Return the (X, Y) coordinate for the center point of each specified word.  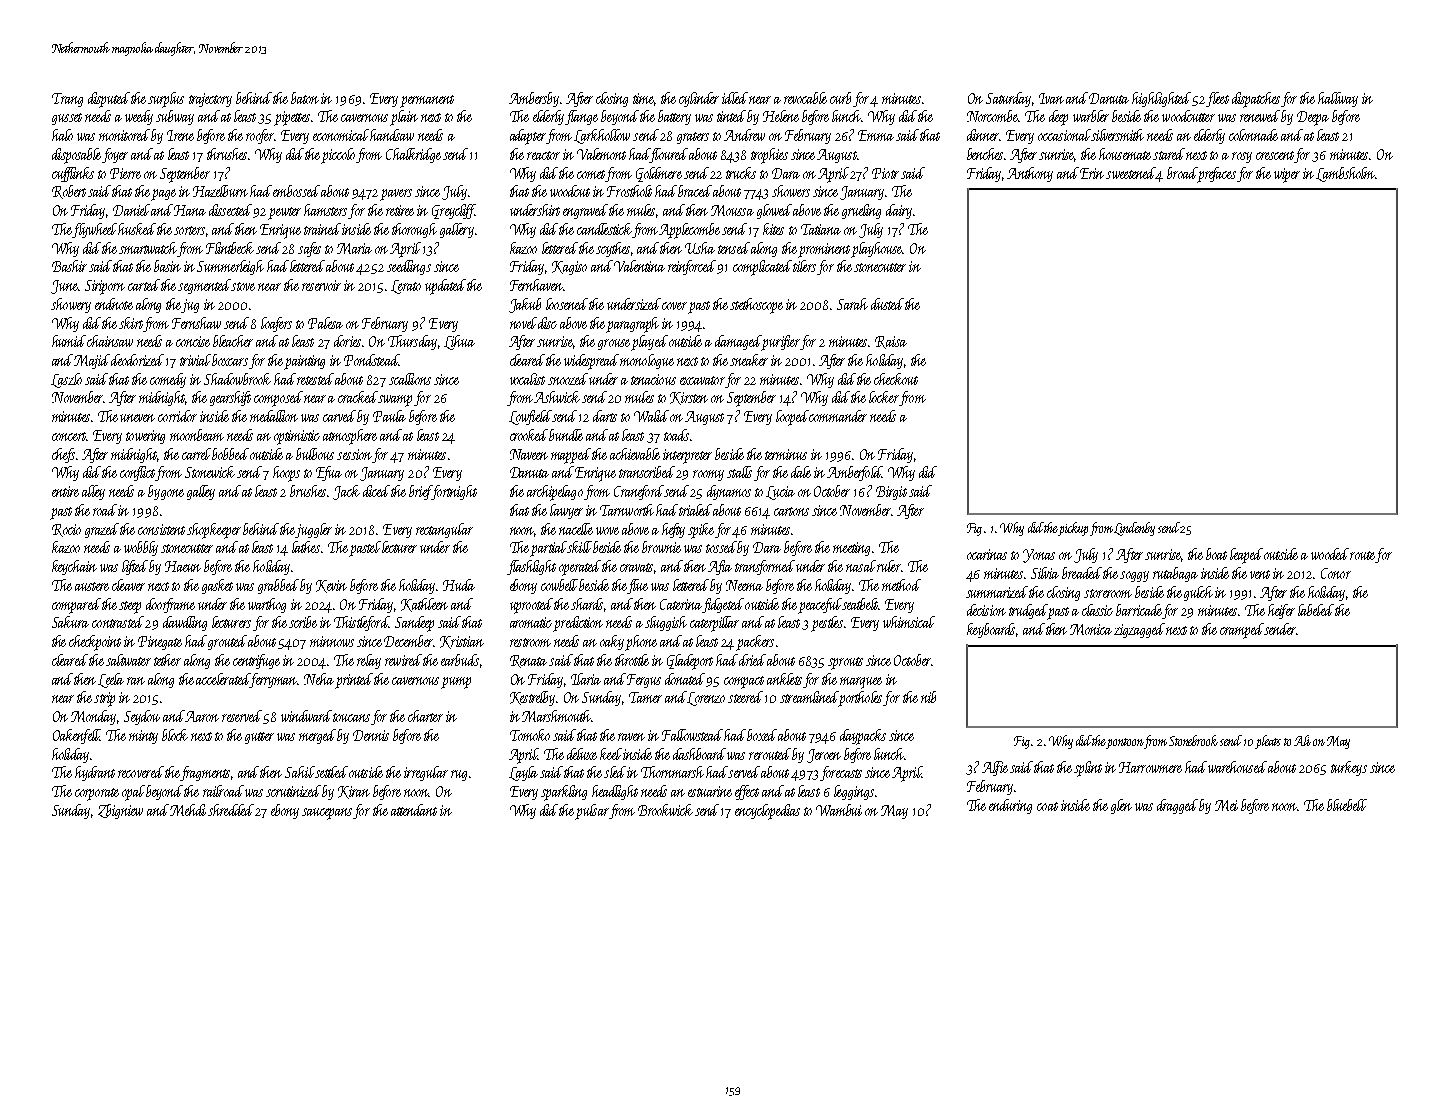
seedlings (409, 267)
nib (928, 697)
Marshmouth (556, 716)
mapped (571, 456)
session (354, 454)
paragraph (632, 325)
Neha (319, 679)
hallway (1338, 99)
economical (341, 135)
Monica (1091, 629)
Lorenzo (706, 699)
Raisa (891, 342)
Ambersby (534, 99)
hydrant (95, 773)
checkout (896, 379)
